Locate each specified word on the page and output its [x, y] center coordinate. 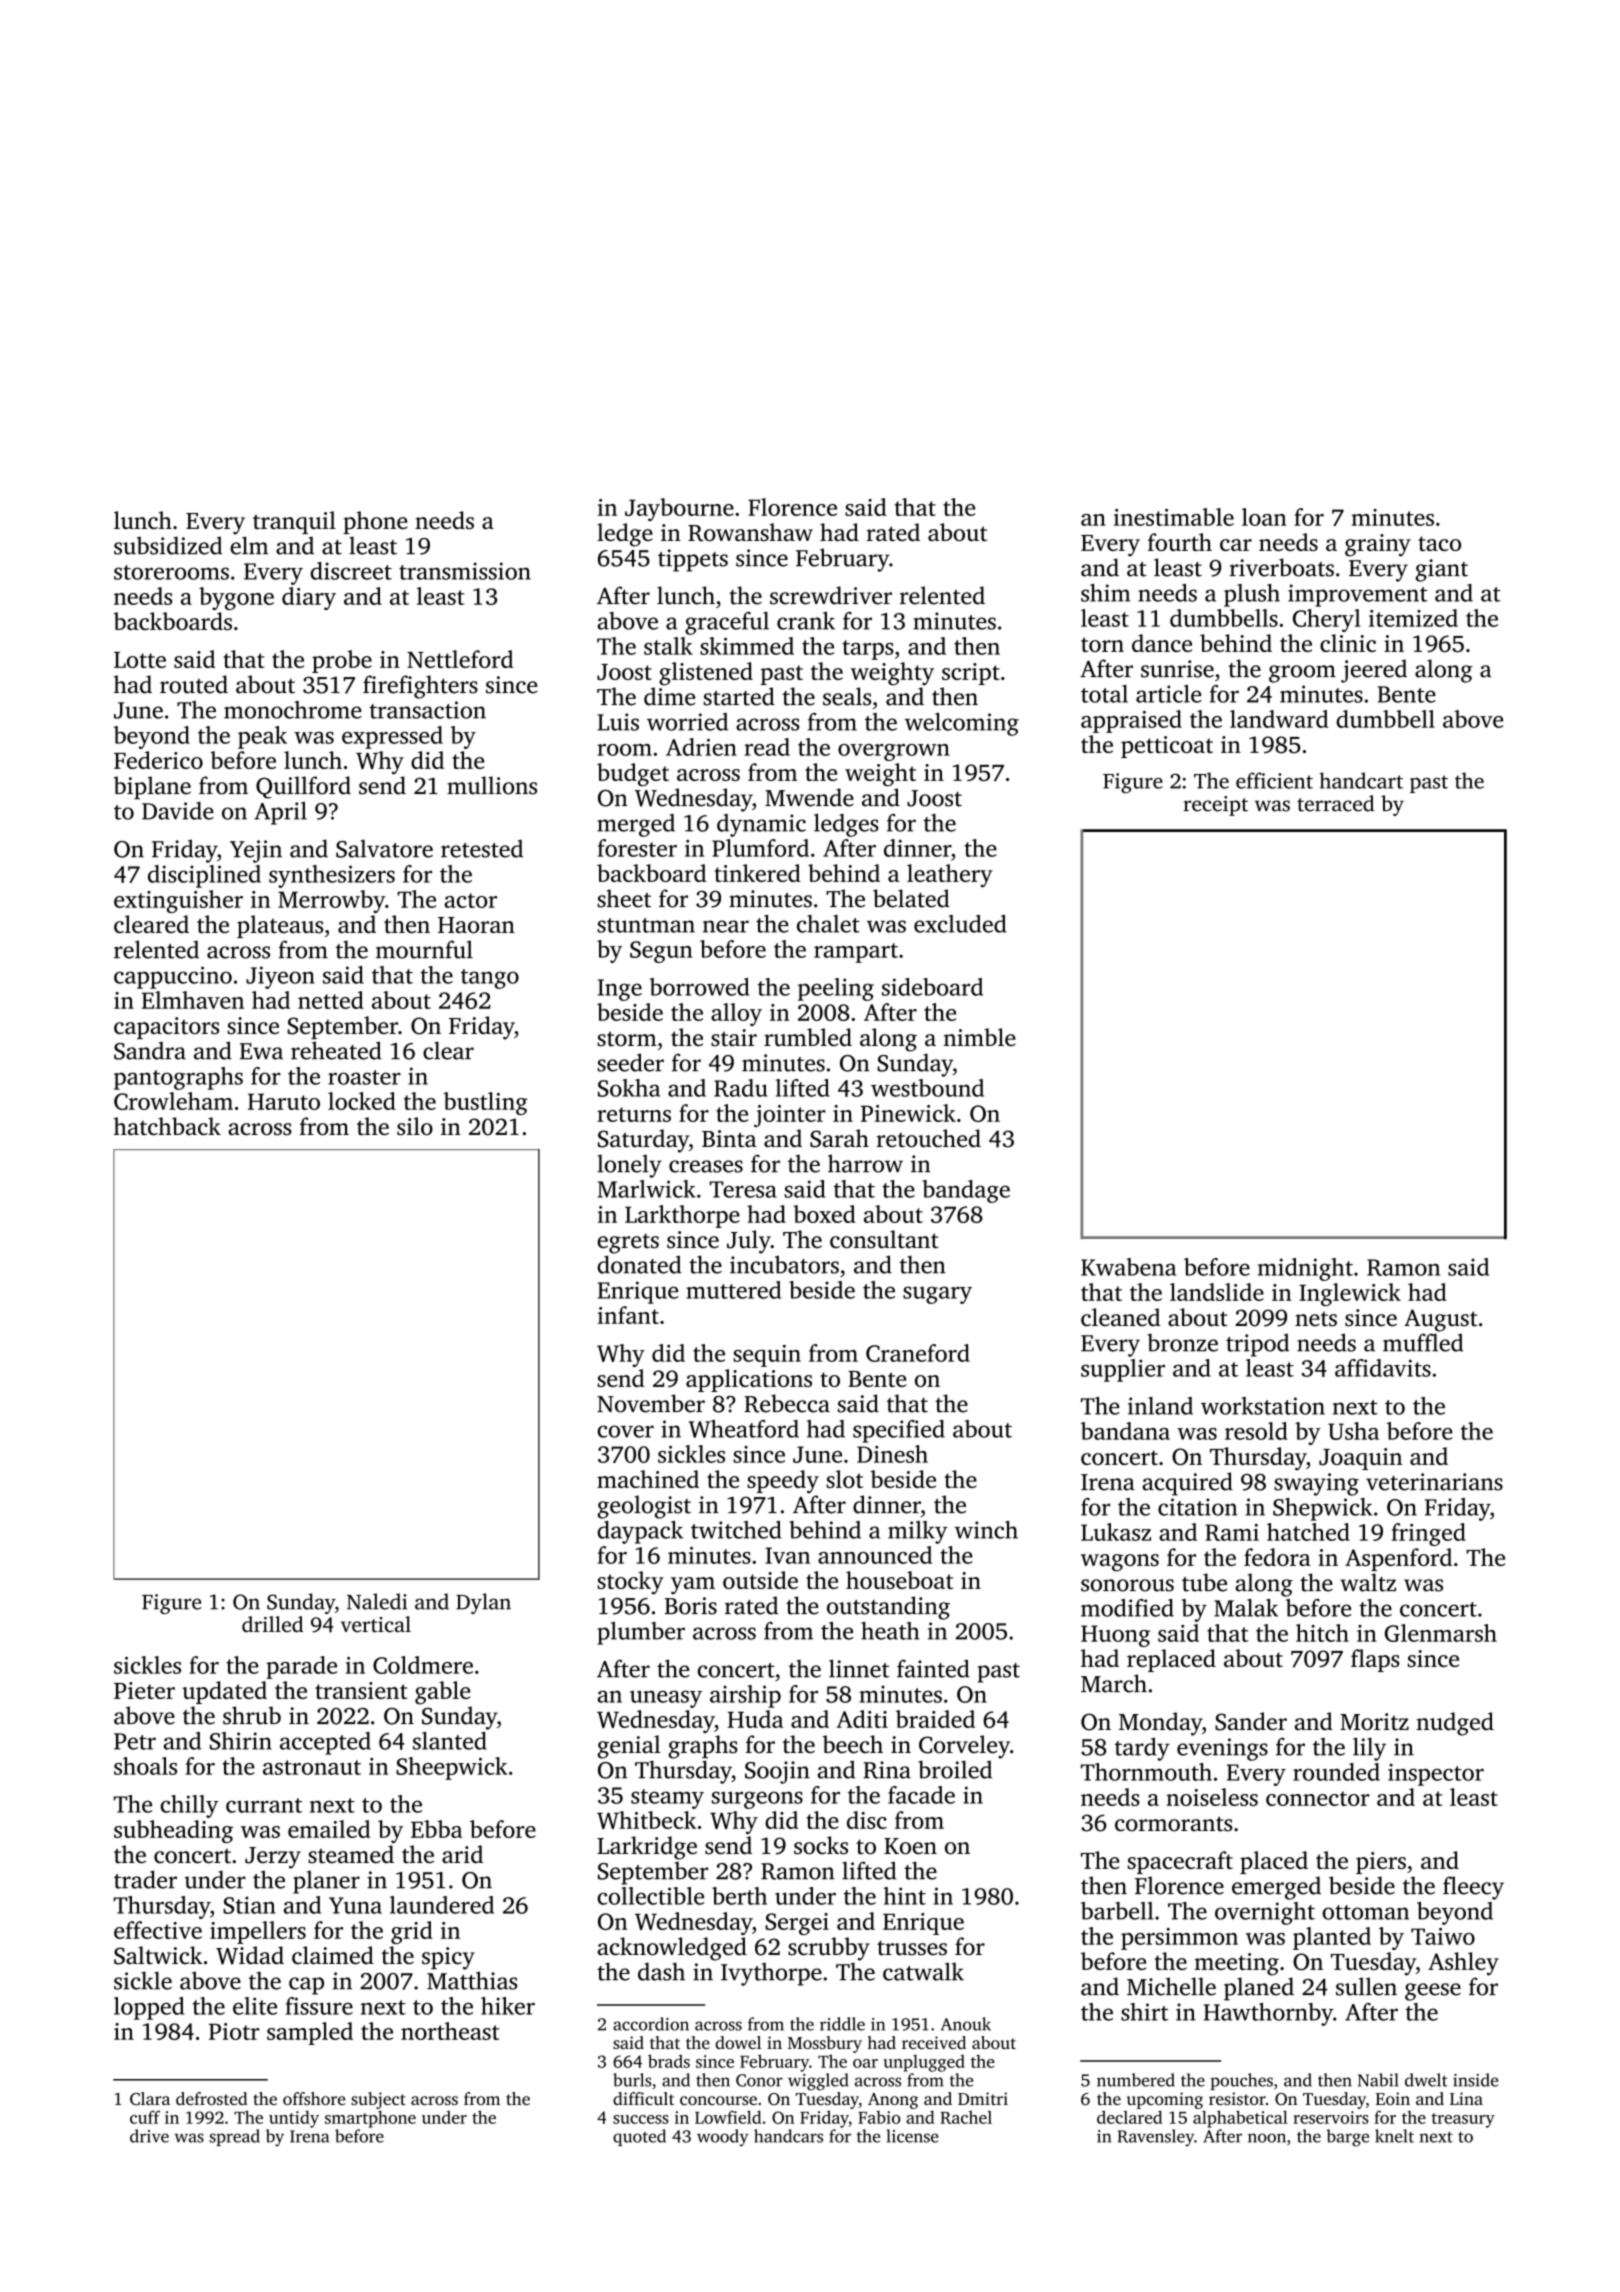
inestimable [1174, 517]
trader [145, 1879]
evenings [1222, 1749]
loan [1264, 517]
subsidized [168, 545]
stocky [630, 1583]
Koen [910, 1846]
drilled [272, 1624]
